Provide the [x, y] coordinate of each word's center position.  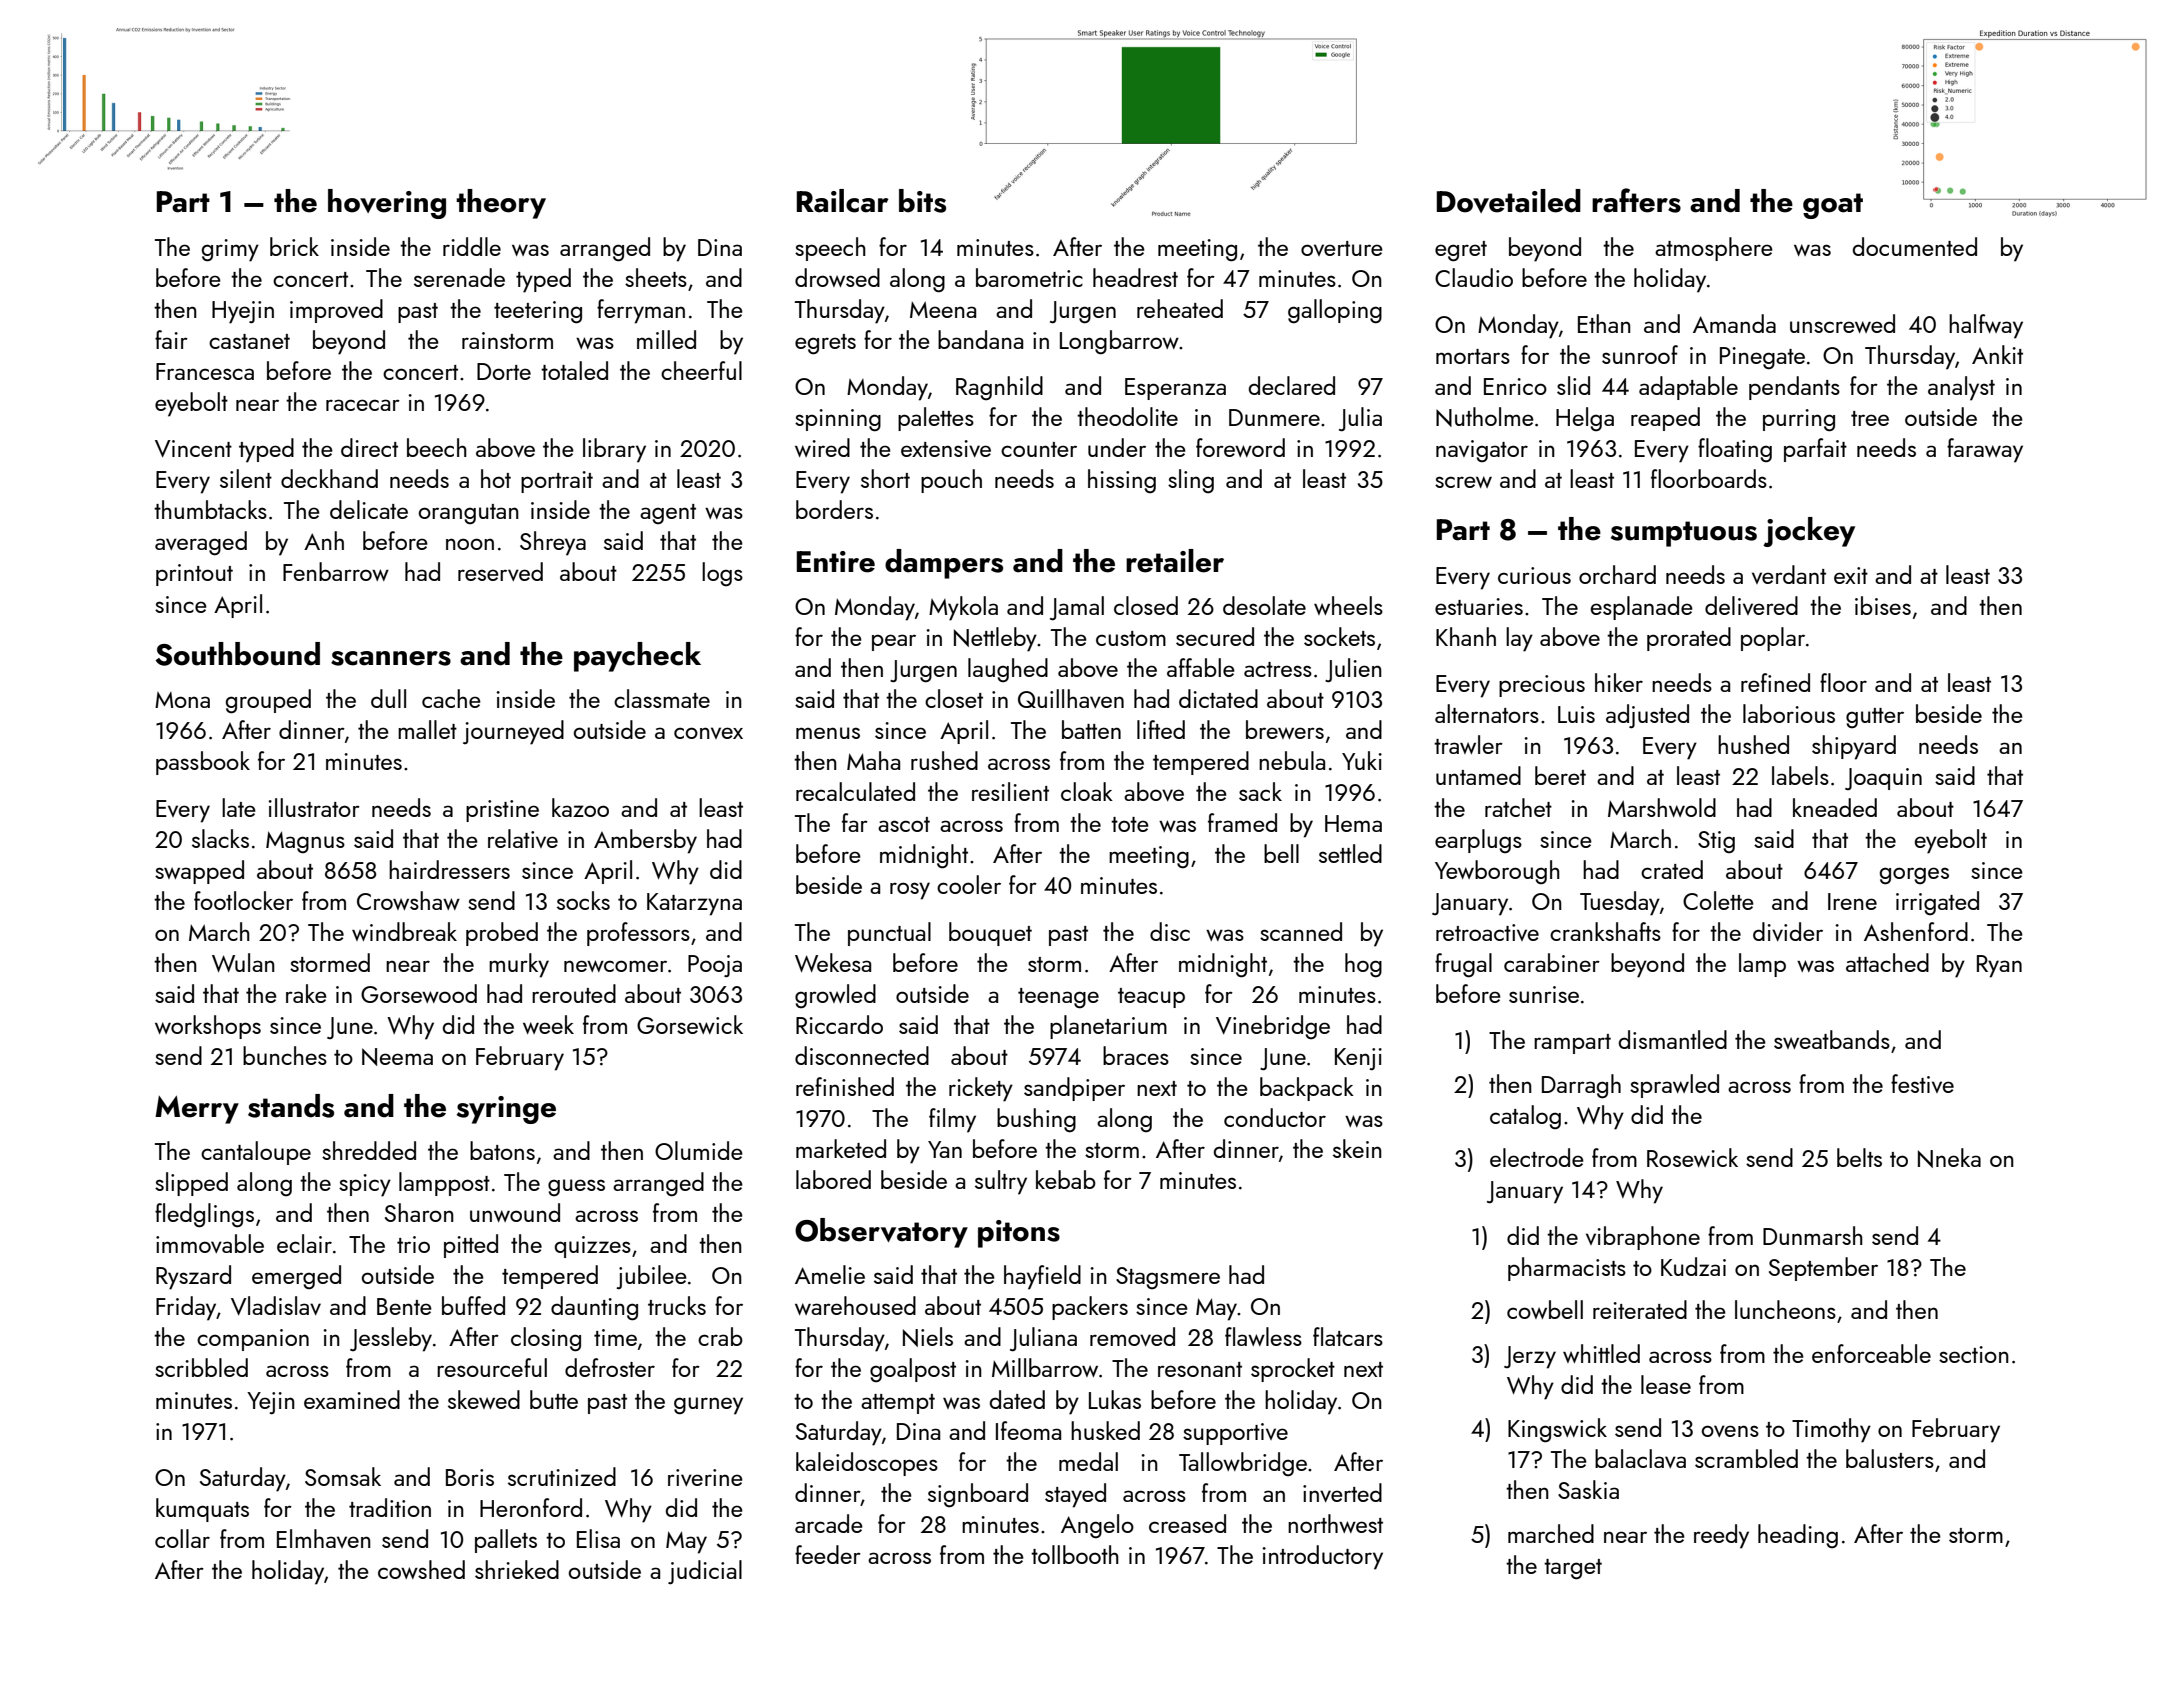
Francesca [205, 371]
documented [1915, 246]
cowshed [421, 1569]
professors [638, 934]
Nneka [1949, 1158]
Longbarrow [1119, 342]
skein [1357, 1148]
